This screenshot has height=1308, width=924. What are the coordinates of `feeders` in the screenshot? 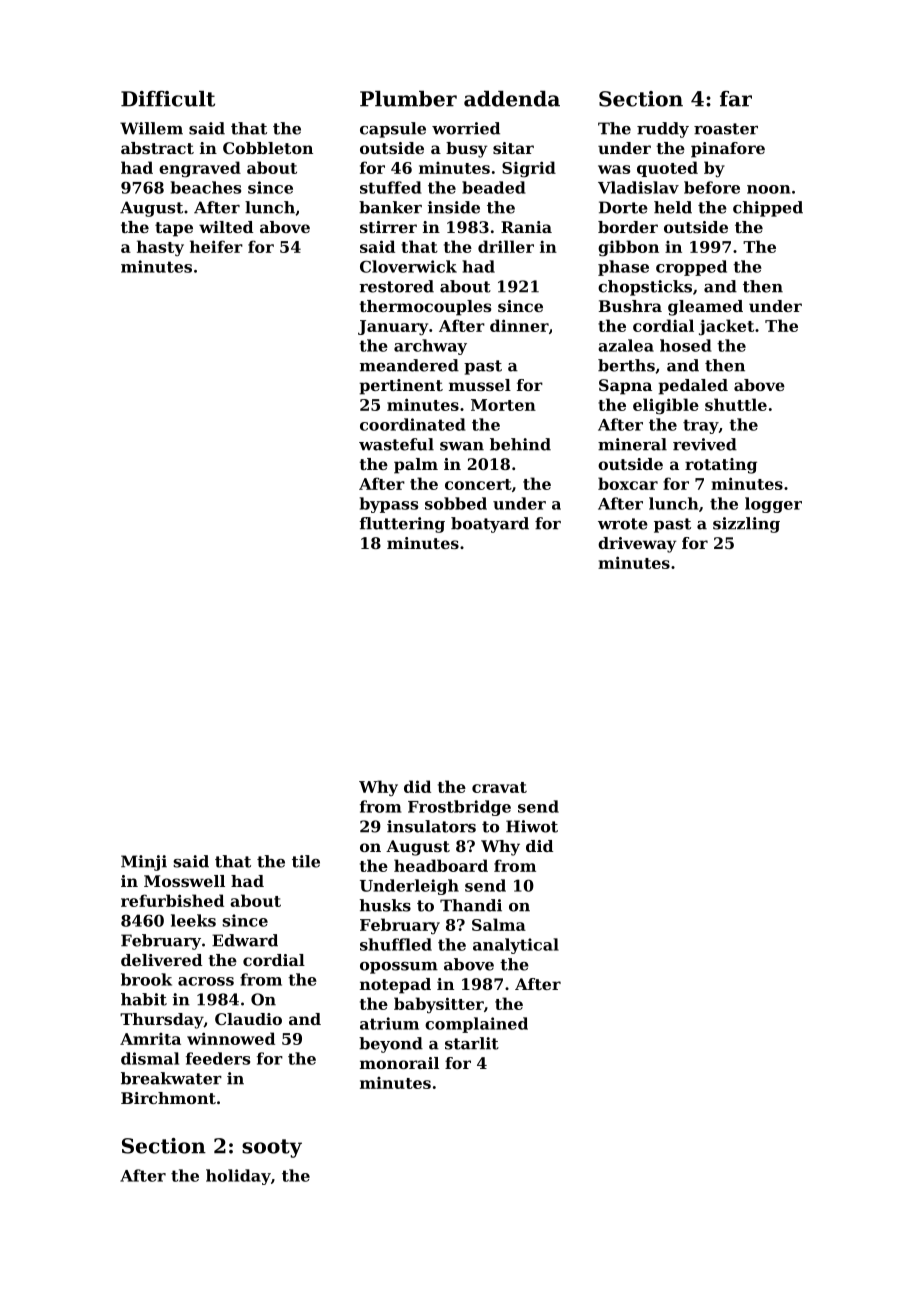 It's located at (218, 1058).
